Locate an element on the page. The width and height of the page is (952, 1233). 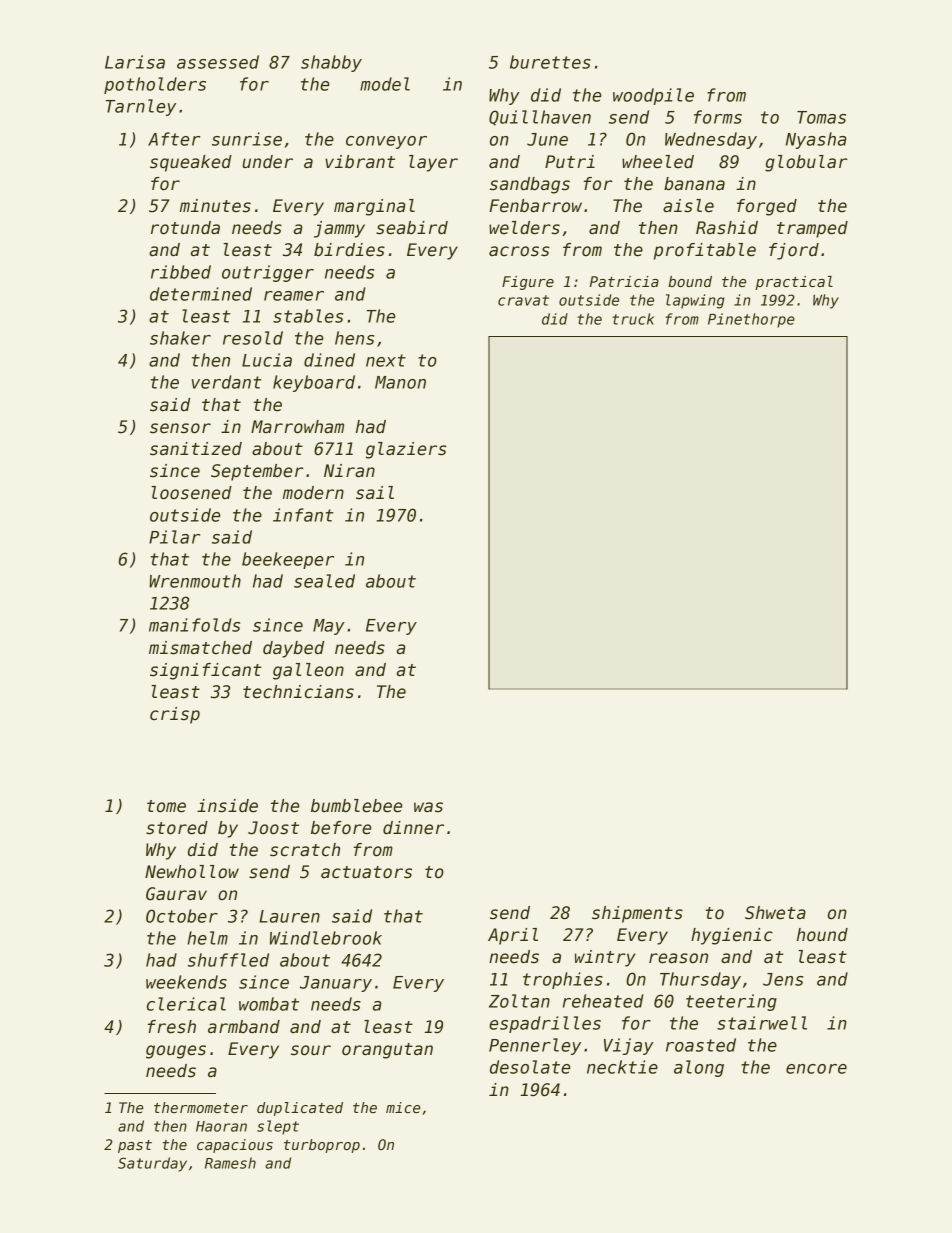
shabby is located at coordinates (331, 63).
